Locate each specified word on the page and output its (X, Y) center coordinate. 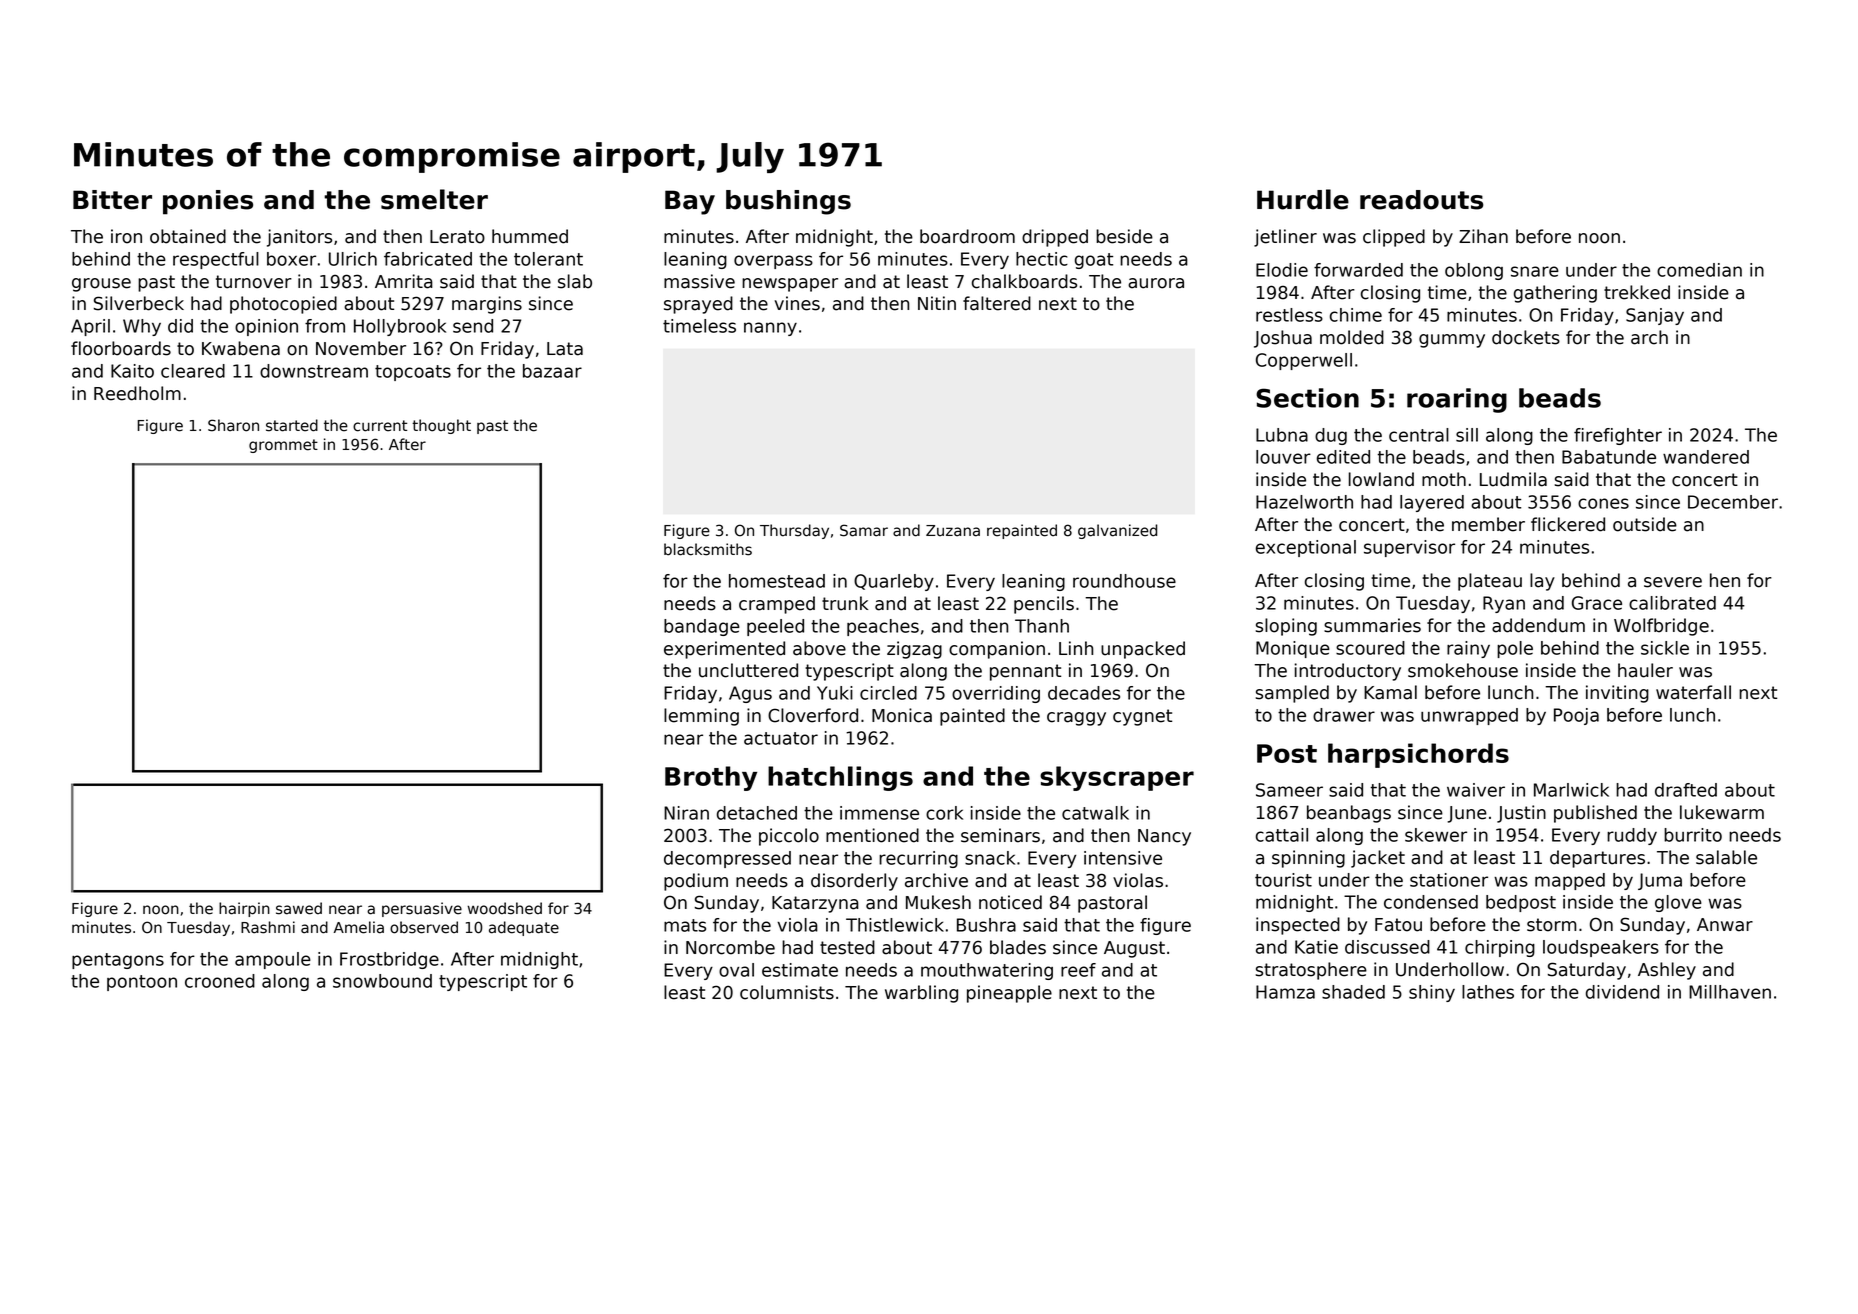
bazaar (552, 371)
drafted (1686, 790)
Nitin (937, 303)
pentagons (118, 961)
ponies (208, 202)
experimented (724, 650)
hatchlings (840, 778)
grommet (283, 446)
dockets (1526, 337)
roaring (1457, 400)
